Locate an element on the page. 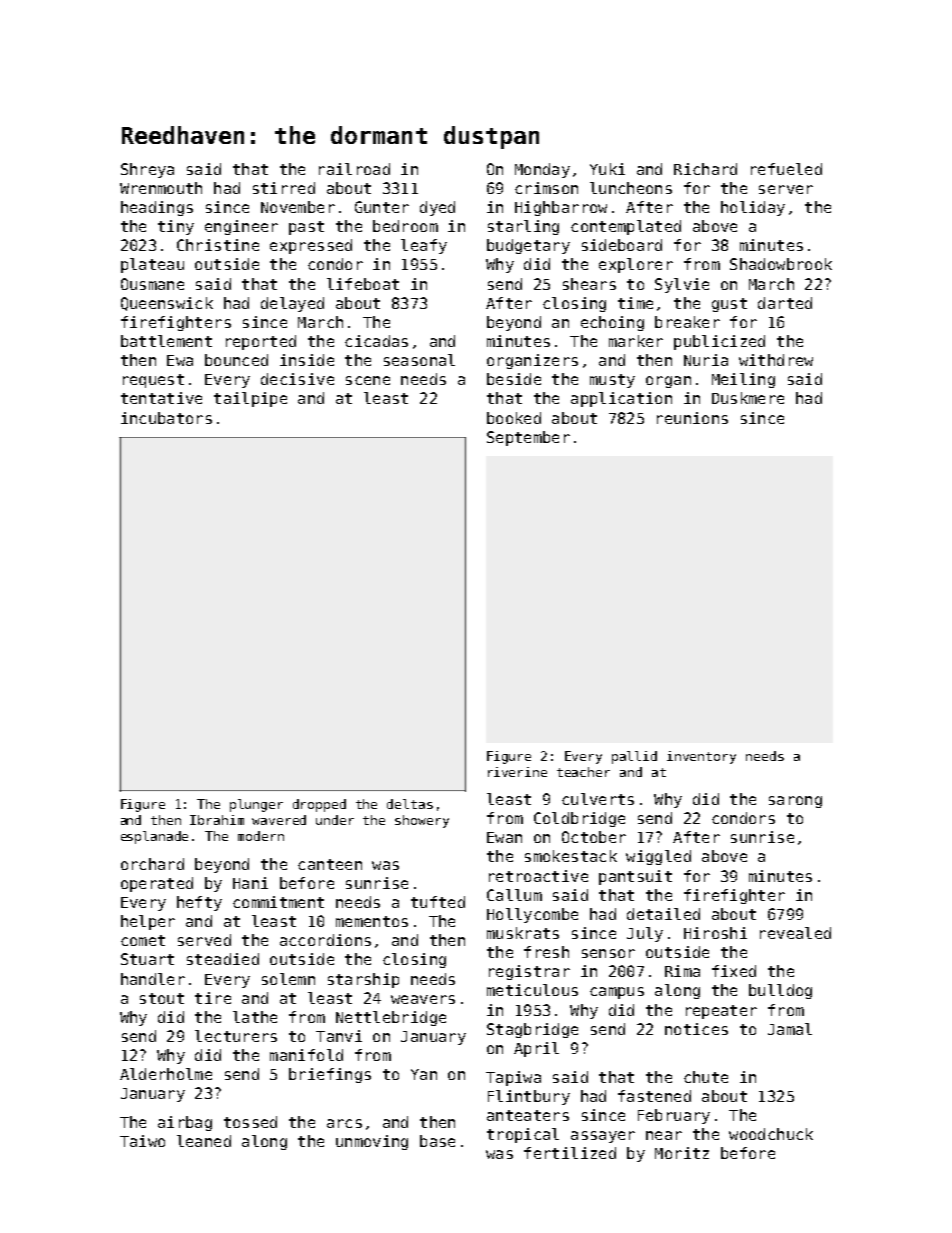 Image resolution: width=952 pixels, height=1233 pixels. riverine is located at coordinates (517, 772).
